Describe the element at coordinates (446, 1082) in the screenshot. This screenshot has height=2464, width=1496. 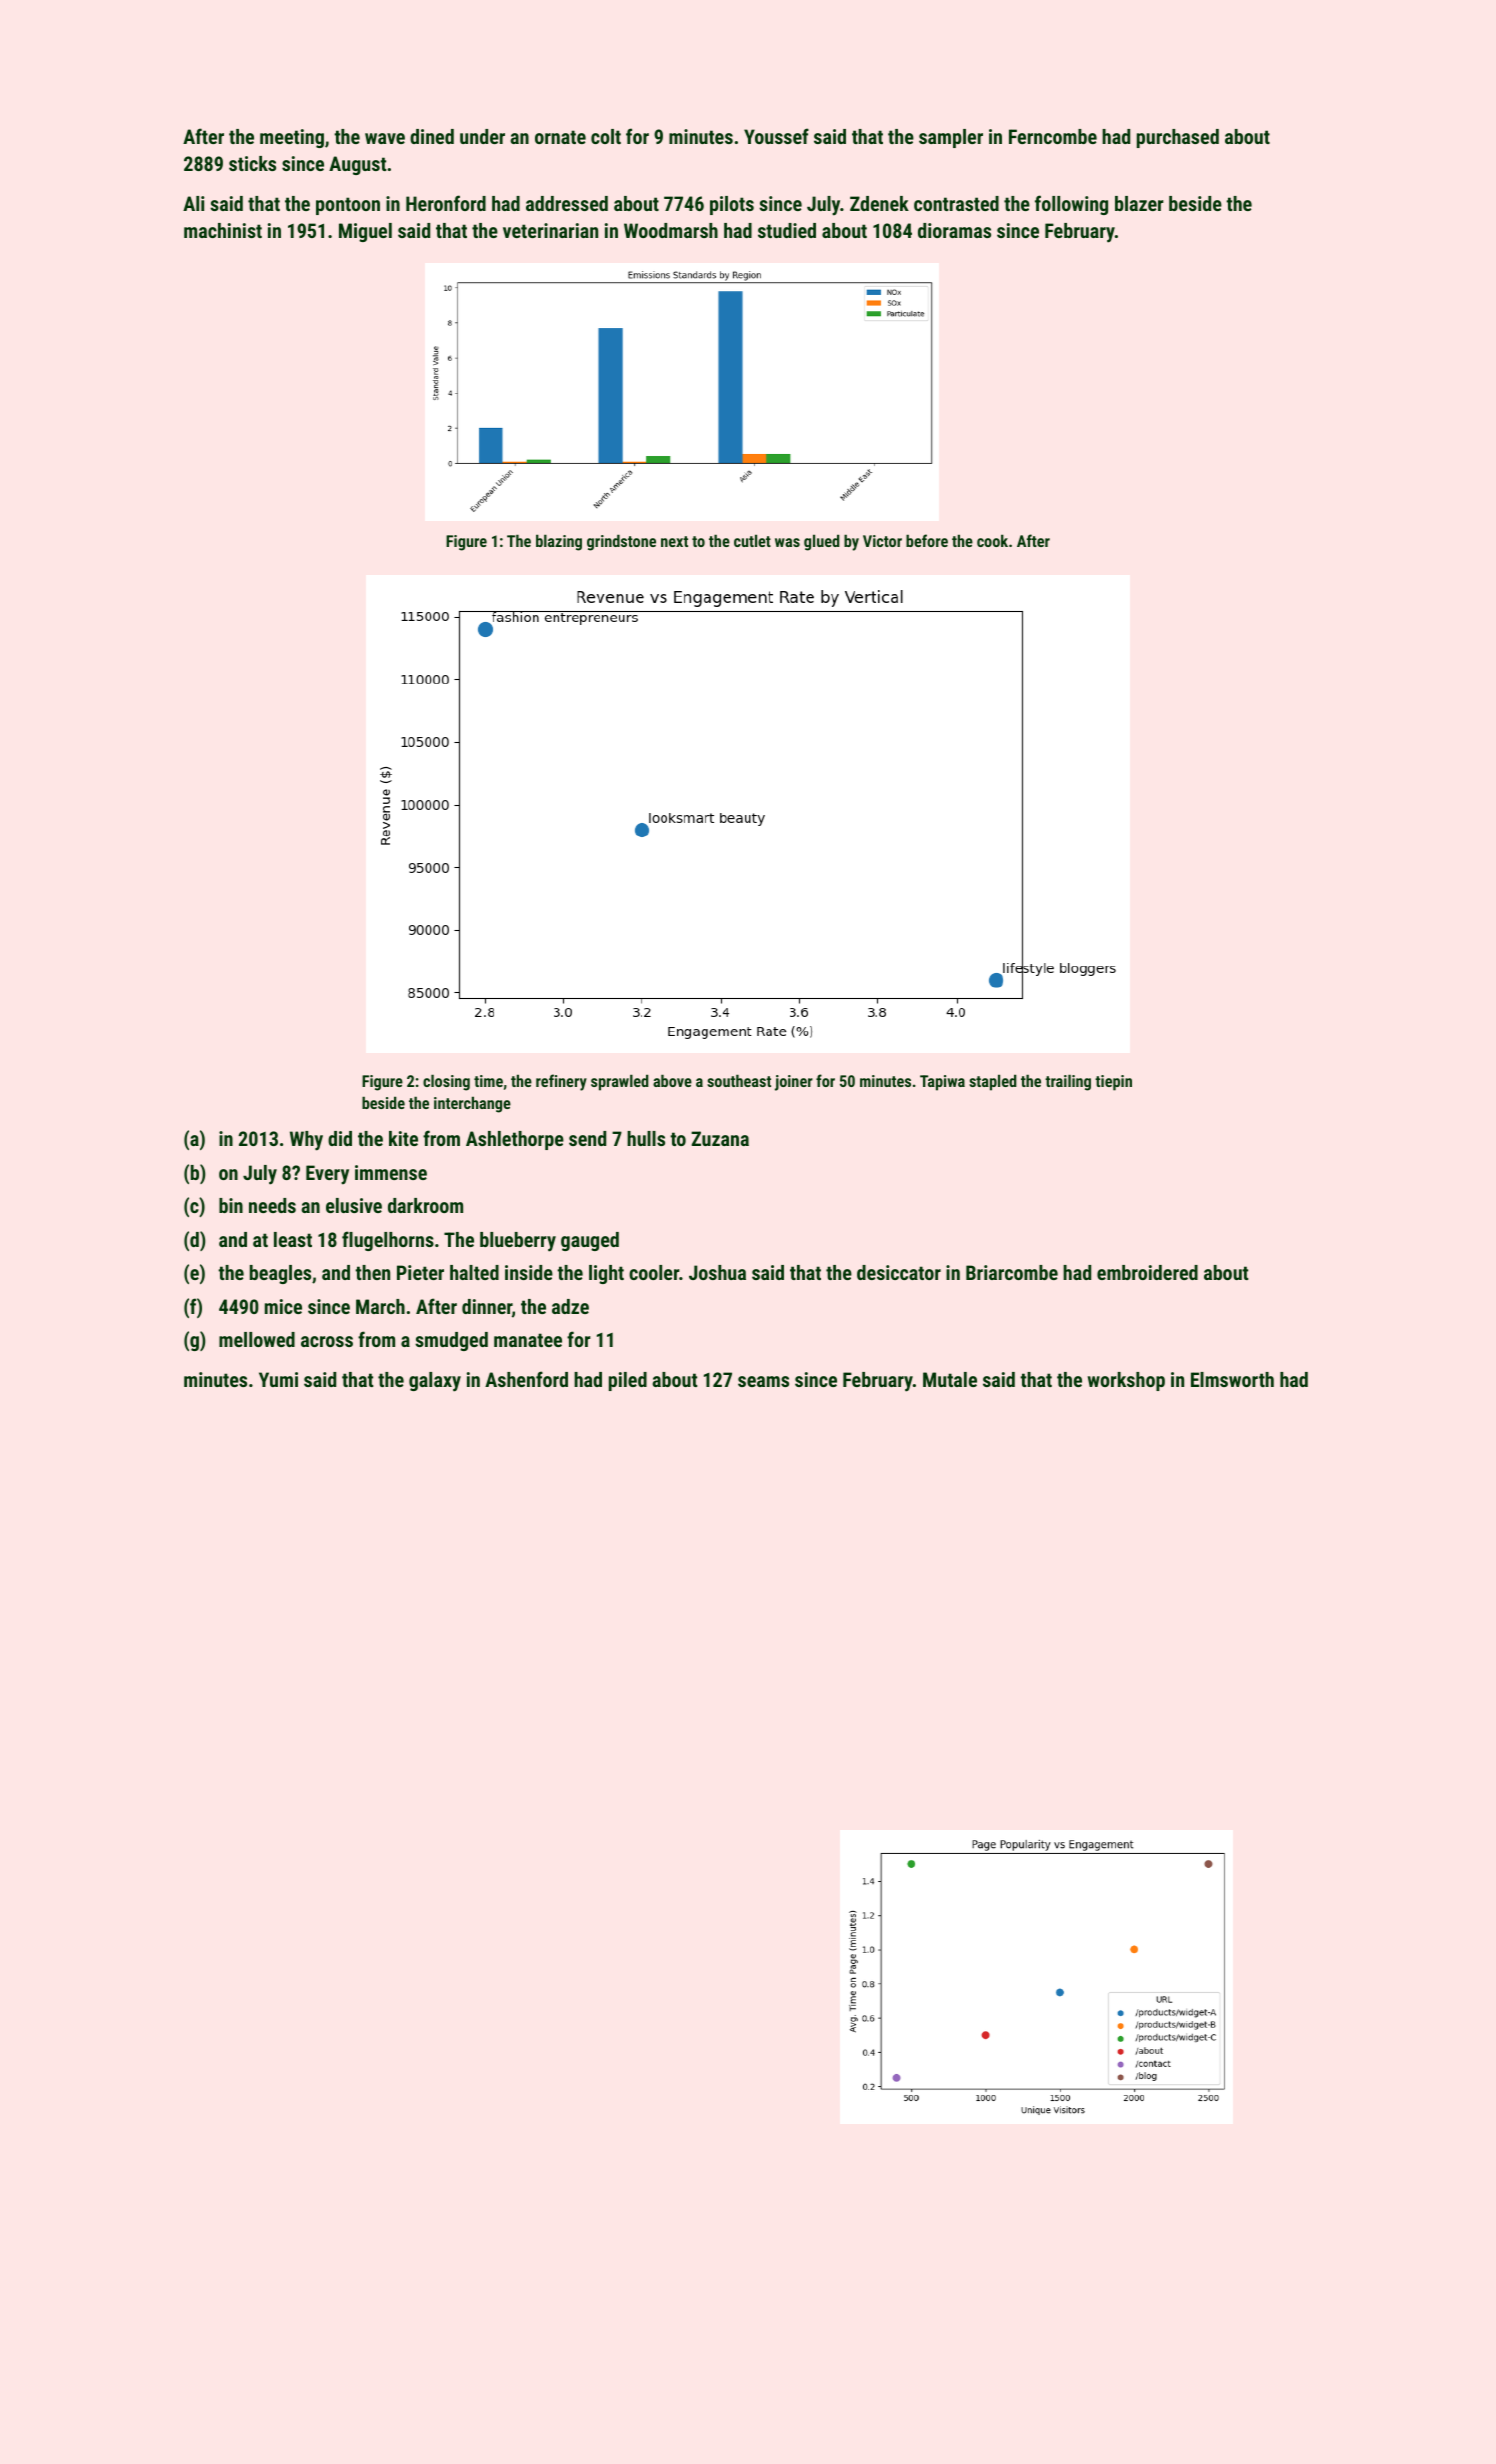
I see `closing` at that location.
